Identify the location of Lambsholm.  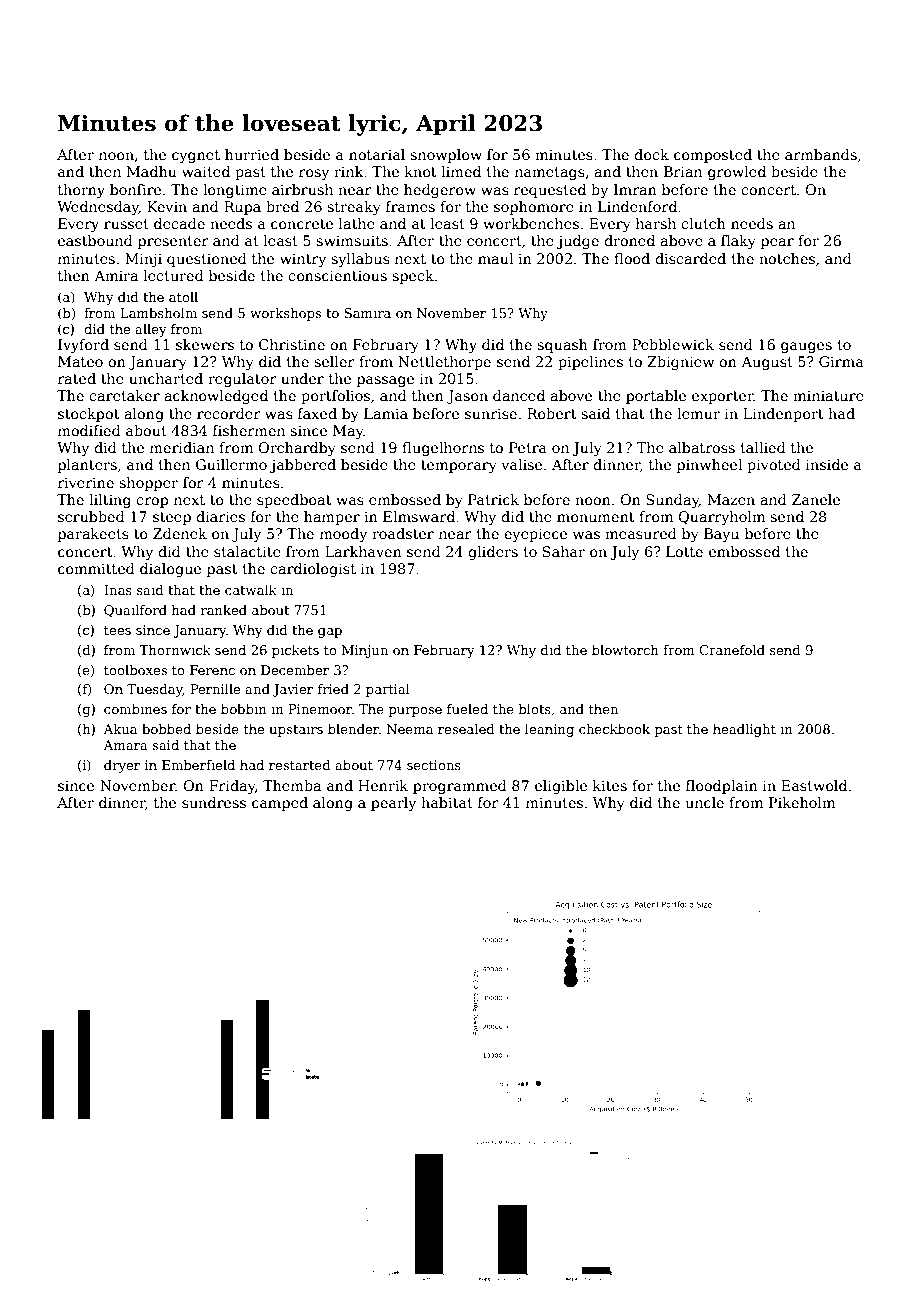
(158, 313).
